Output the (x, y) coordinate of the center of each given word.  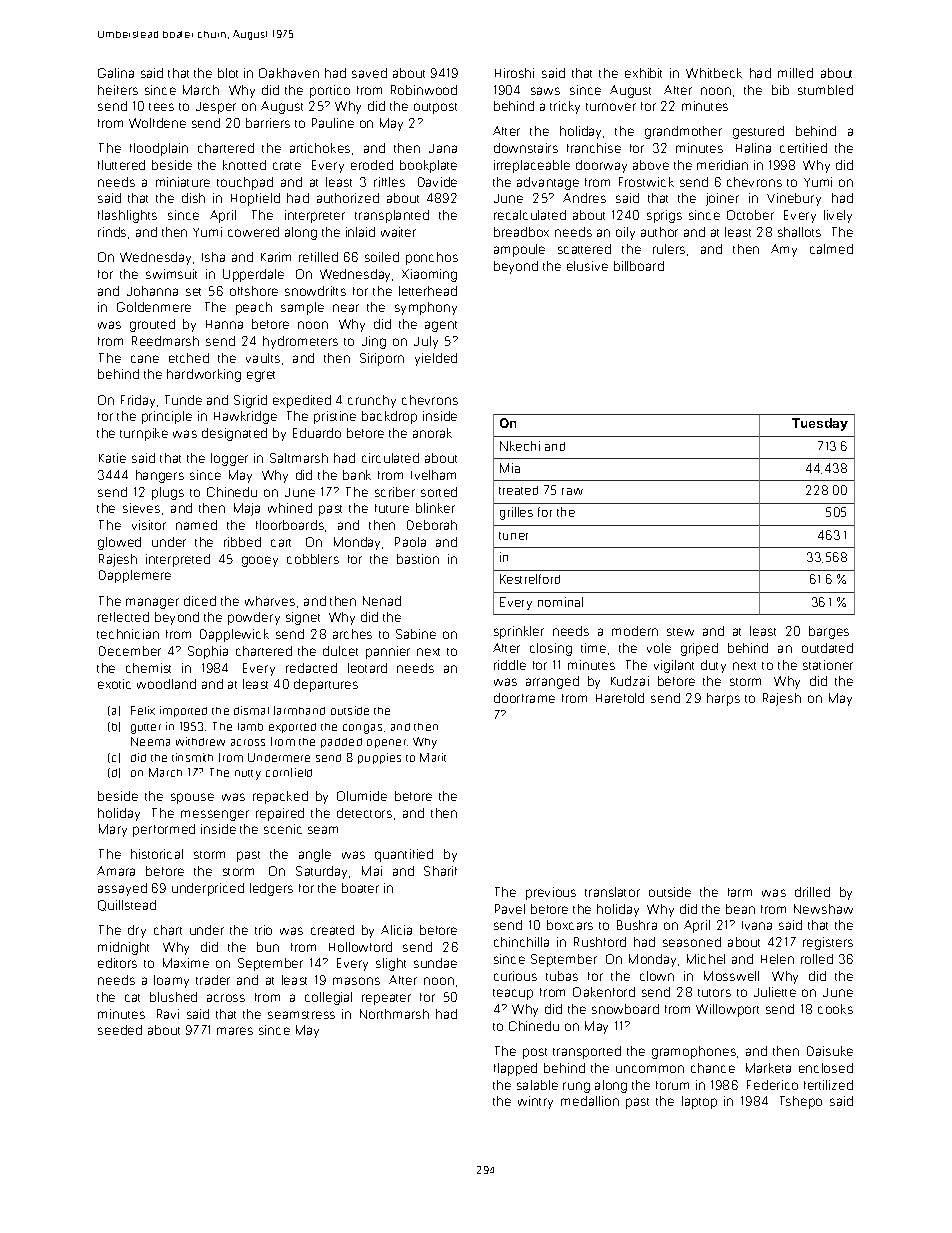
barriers (268, 123)
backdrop (389, 417)
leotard (367, 668)
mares (235, 1031)
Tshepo (801, 1102)
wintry (535, 1102)
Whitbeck (714, 73)
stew (680, 632)
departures (326, 685)
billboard (639, 266)
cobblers (313, 559)
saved (369, 73)
